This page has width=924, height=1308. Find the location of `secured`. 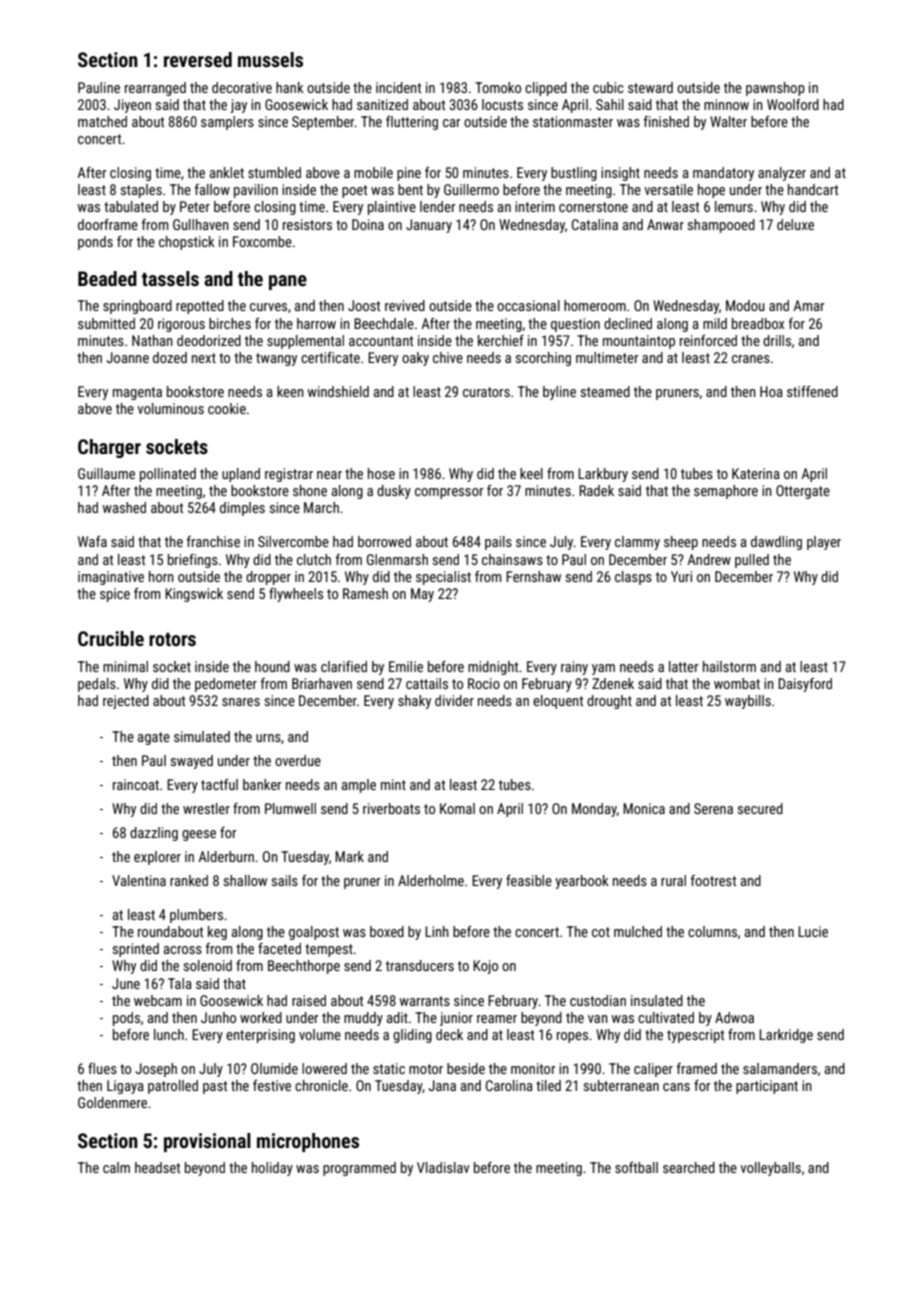

secured is located at coordinates (760, 808).
